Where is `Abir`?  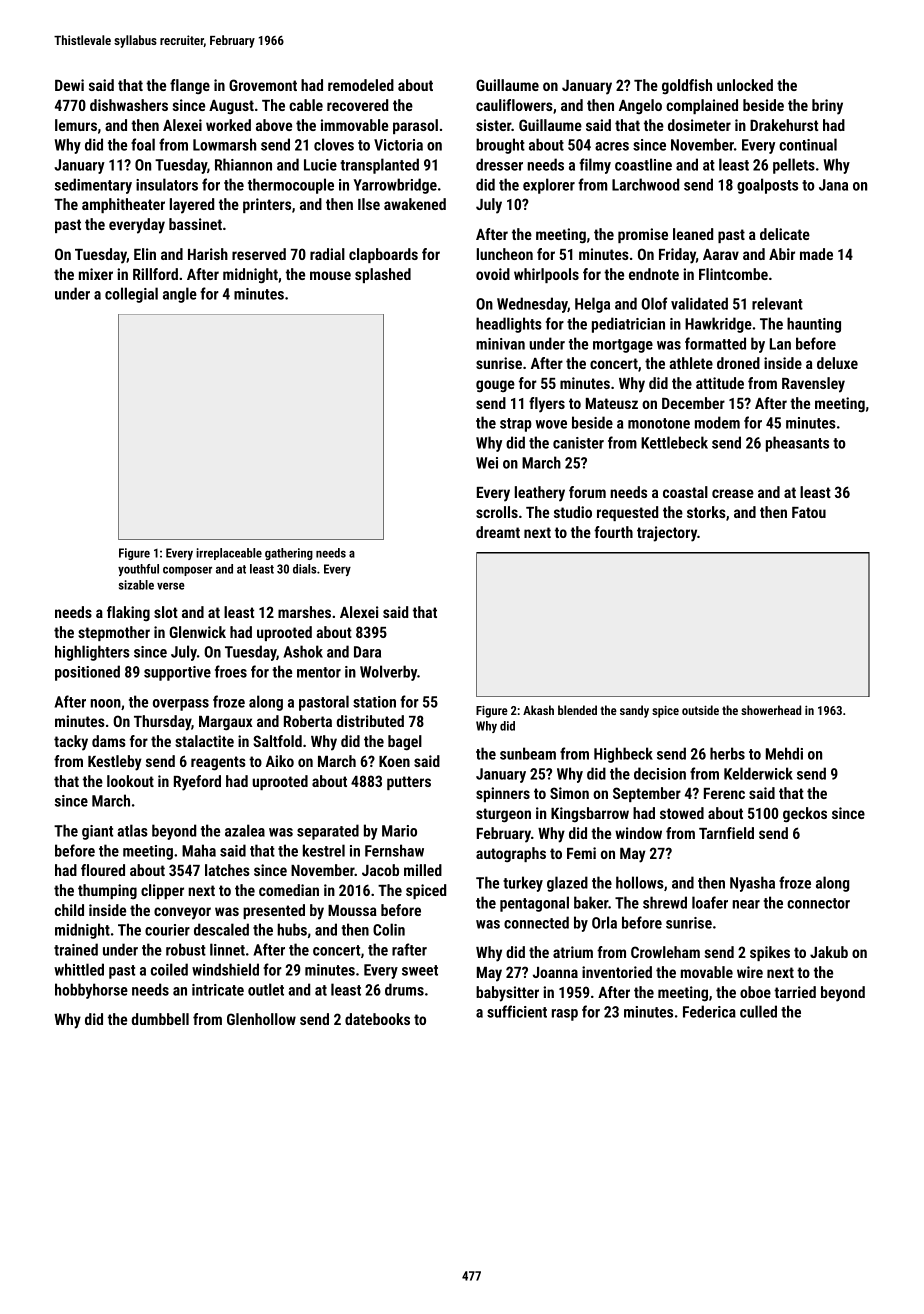 Abir is located at coordinates (782, 254).
